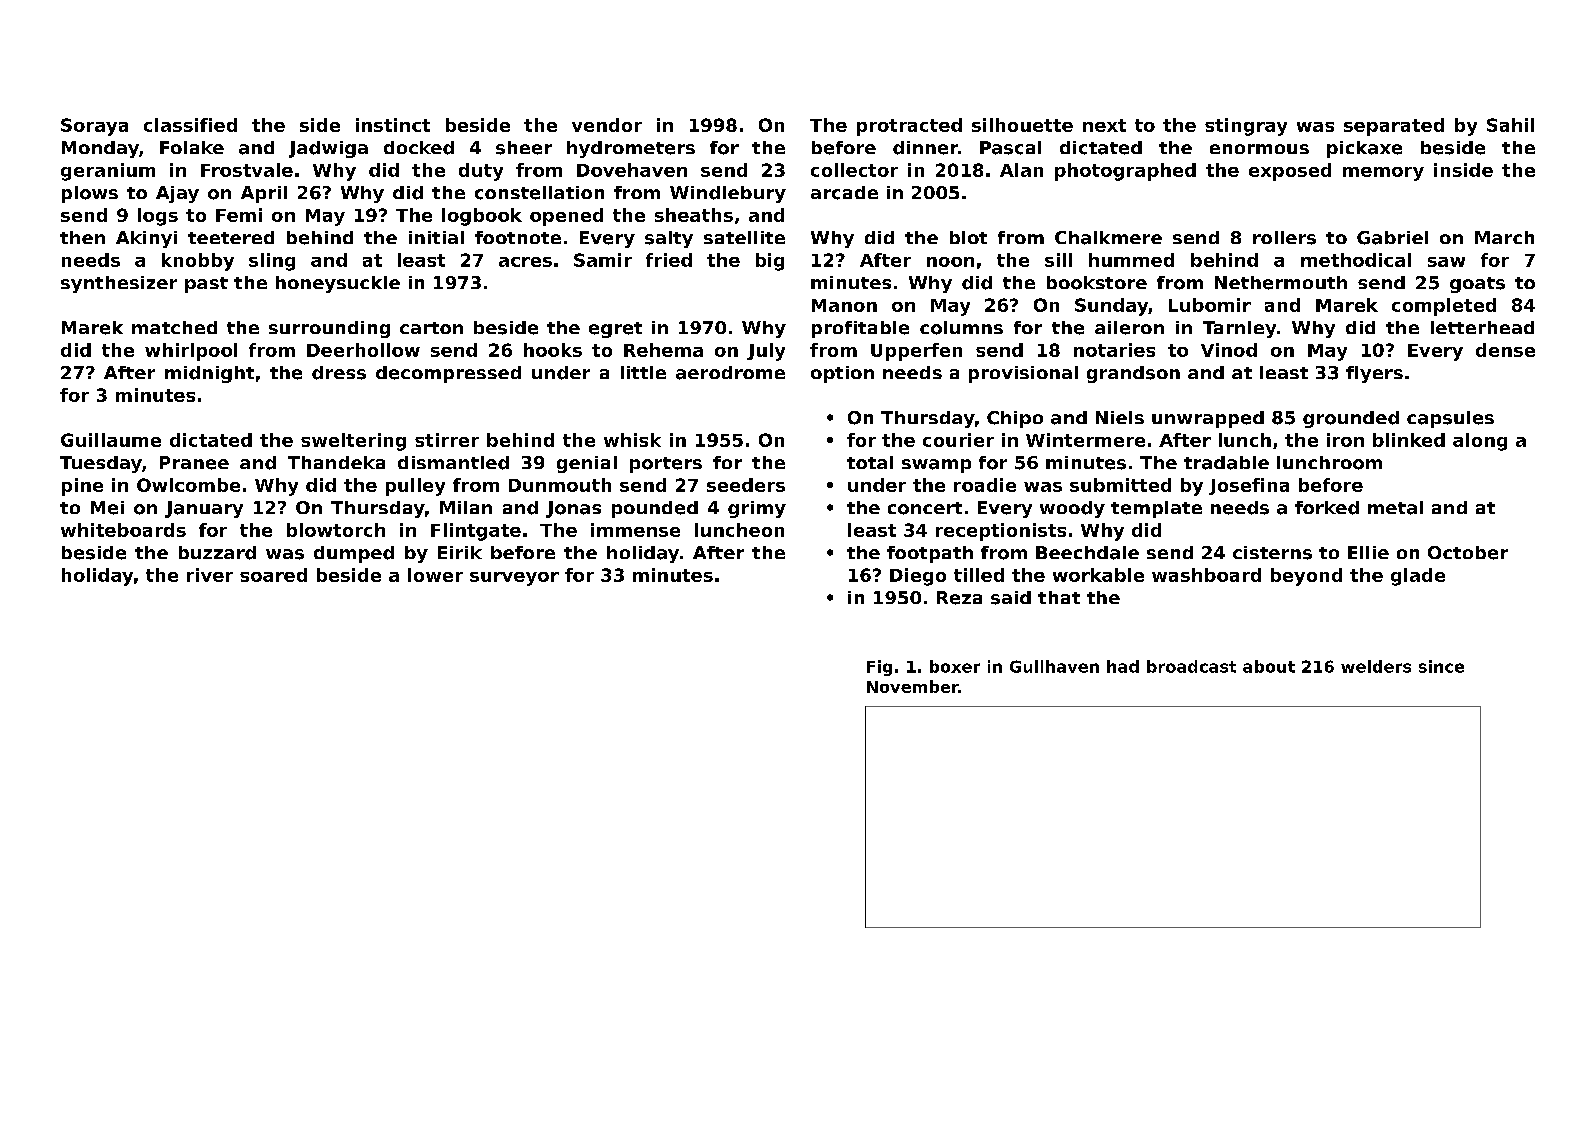 This screenshot has height=1128, width=1596. What do you see at coordinates (1208, 419) in the screenshot?
I see `unwrapped` at bounding box center [1208, 419].
